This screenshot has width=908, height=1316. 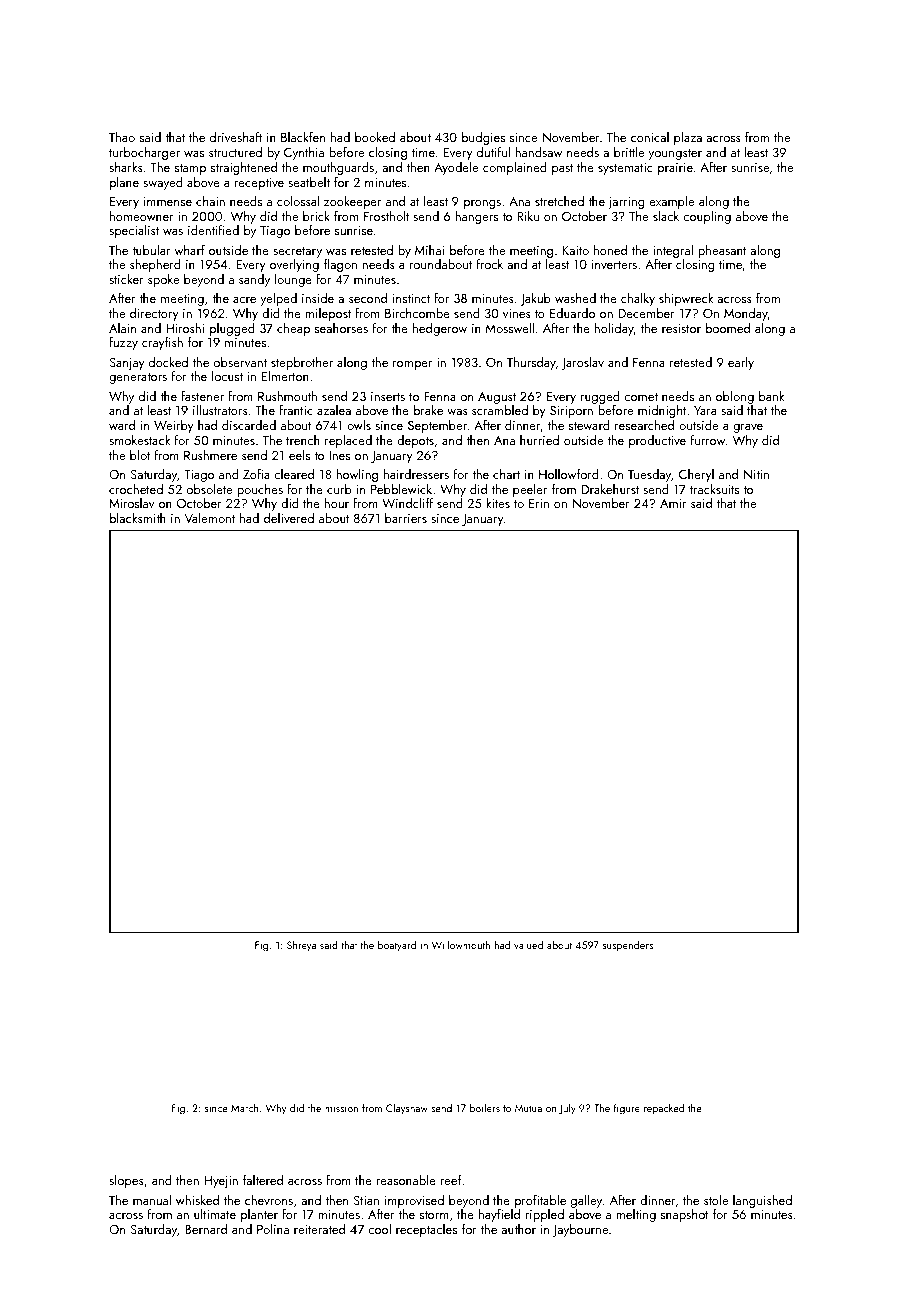 What do you see at coordinates (375, 137) in the screenshot?
I see `booked` at bounding box center [375, 137].
